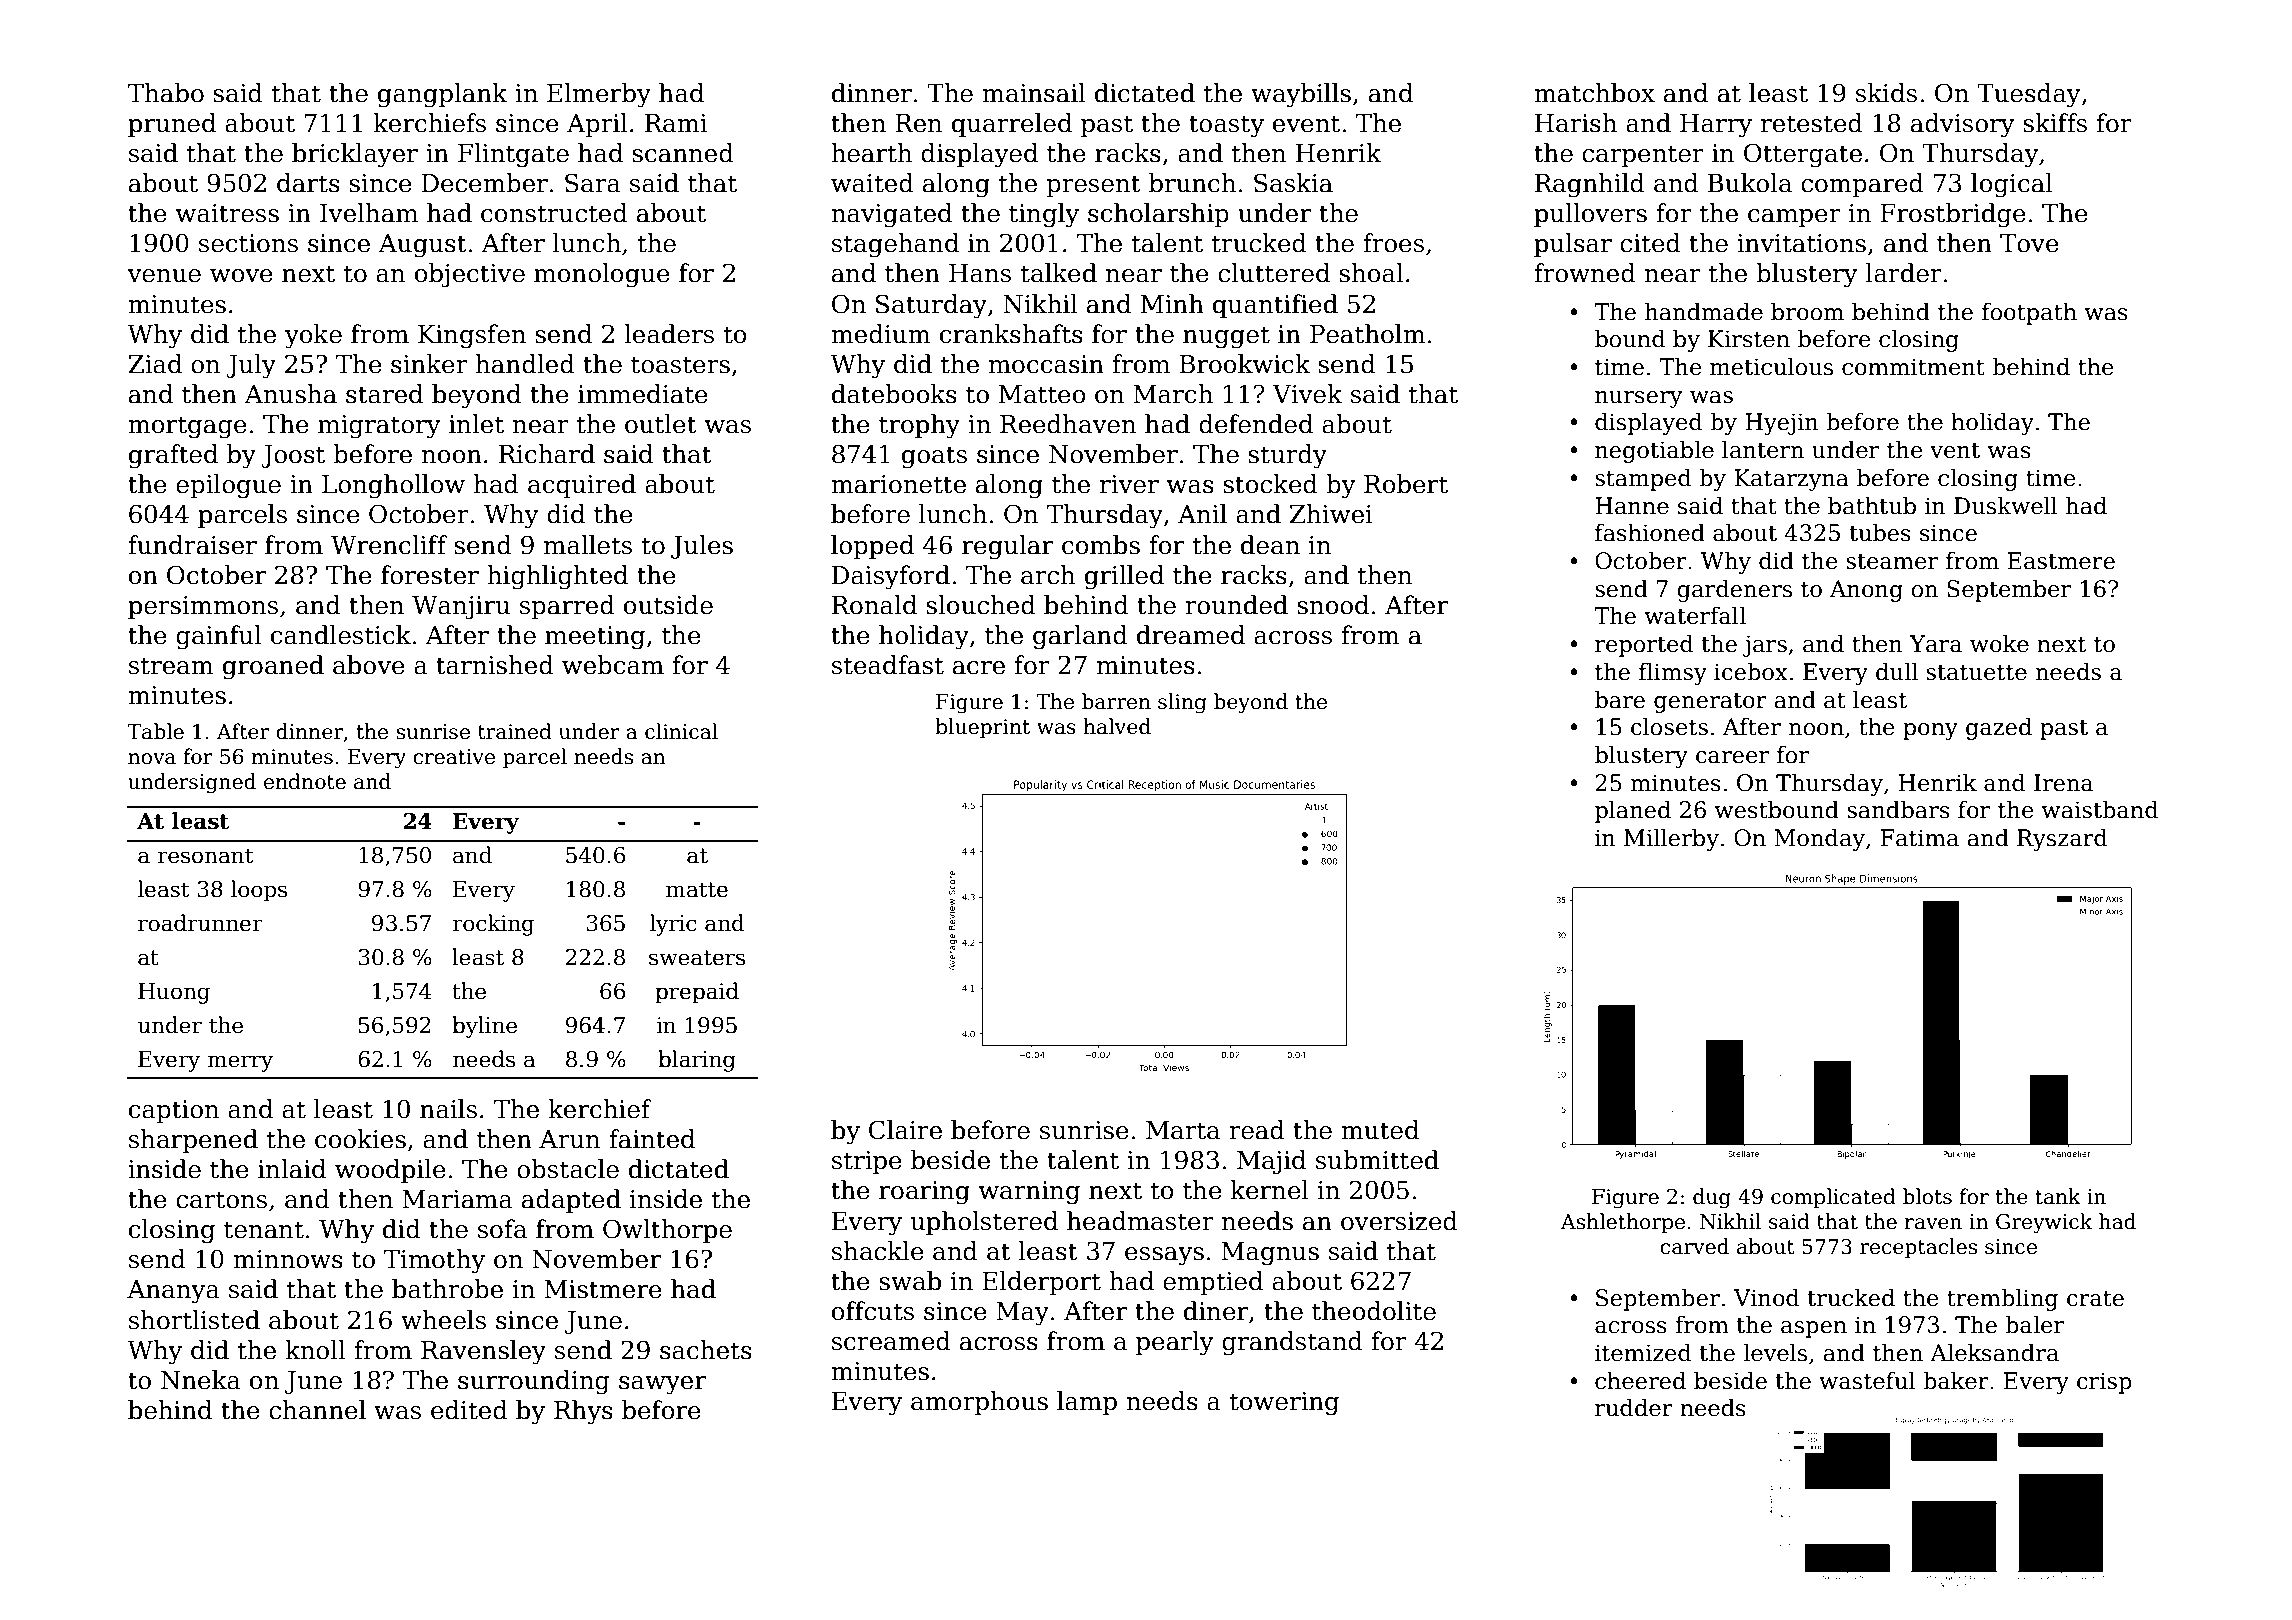 Image resolution: width=2292 pixels, height=1620 pixels. I want to click on rudder, so click(1634, 1407).
